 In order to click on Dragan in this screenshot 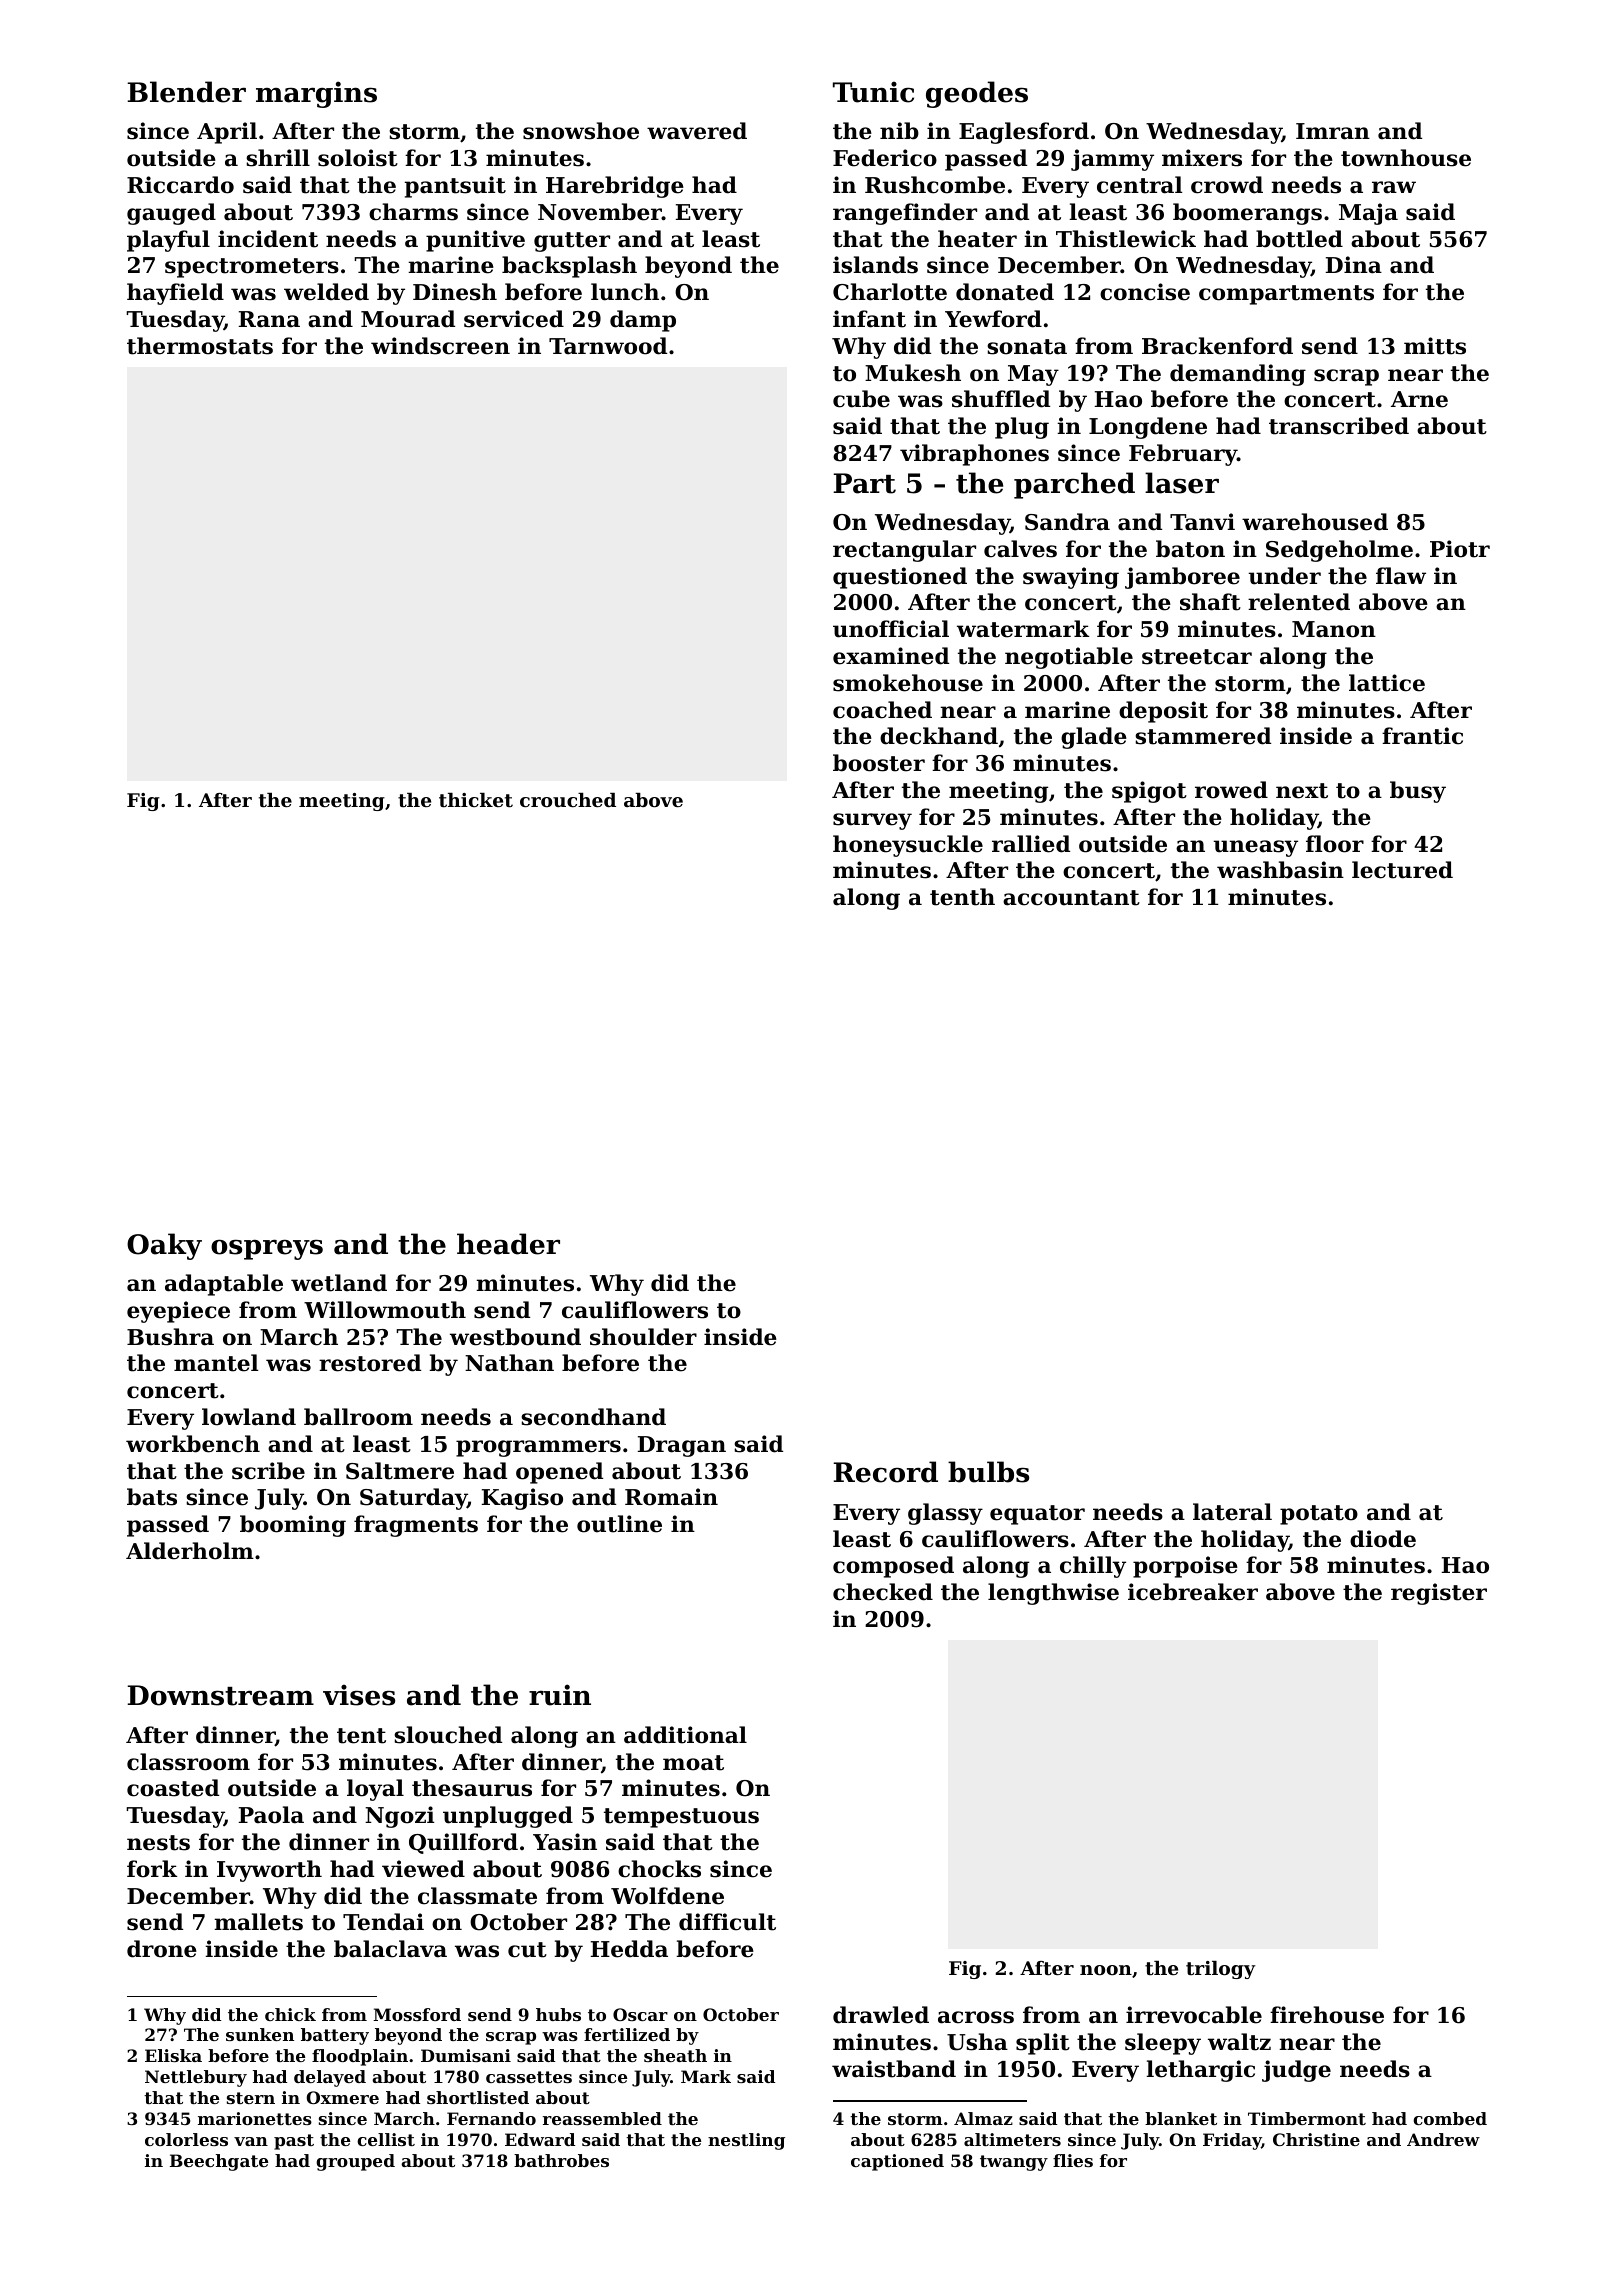, I will do `click(682, 1446)`.
